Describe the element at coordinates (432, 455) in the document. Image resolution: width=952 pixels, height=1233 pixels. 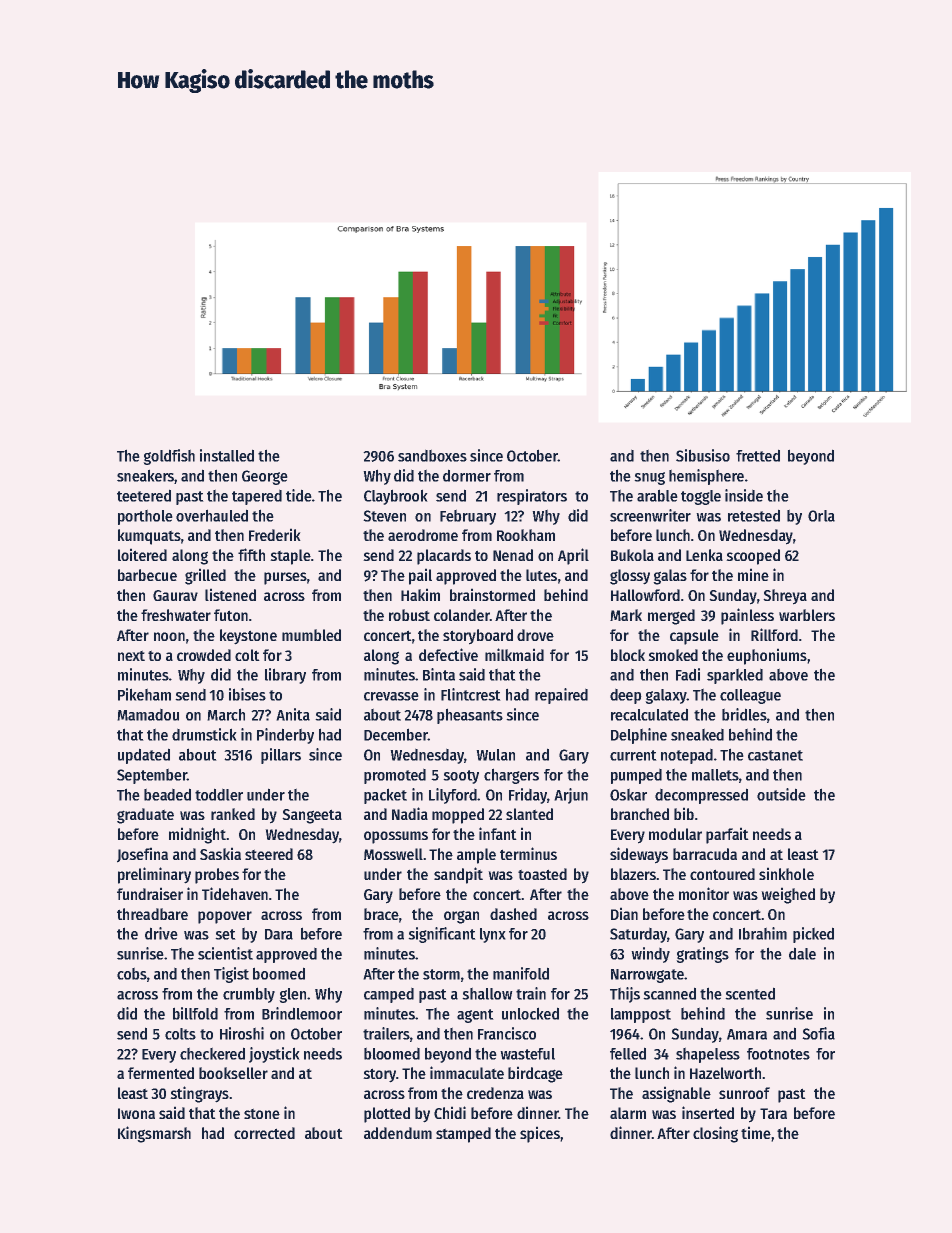
I see `sandboxes` at that location.
